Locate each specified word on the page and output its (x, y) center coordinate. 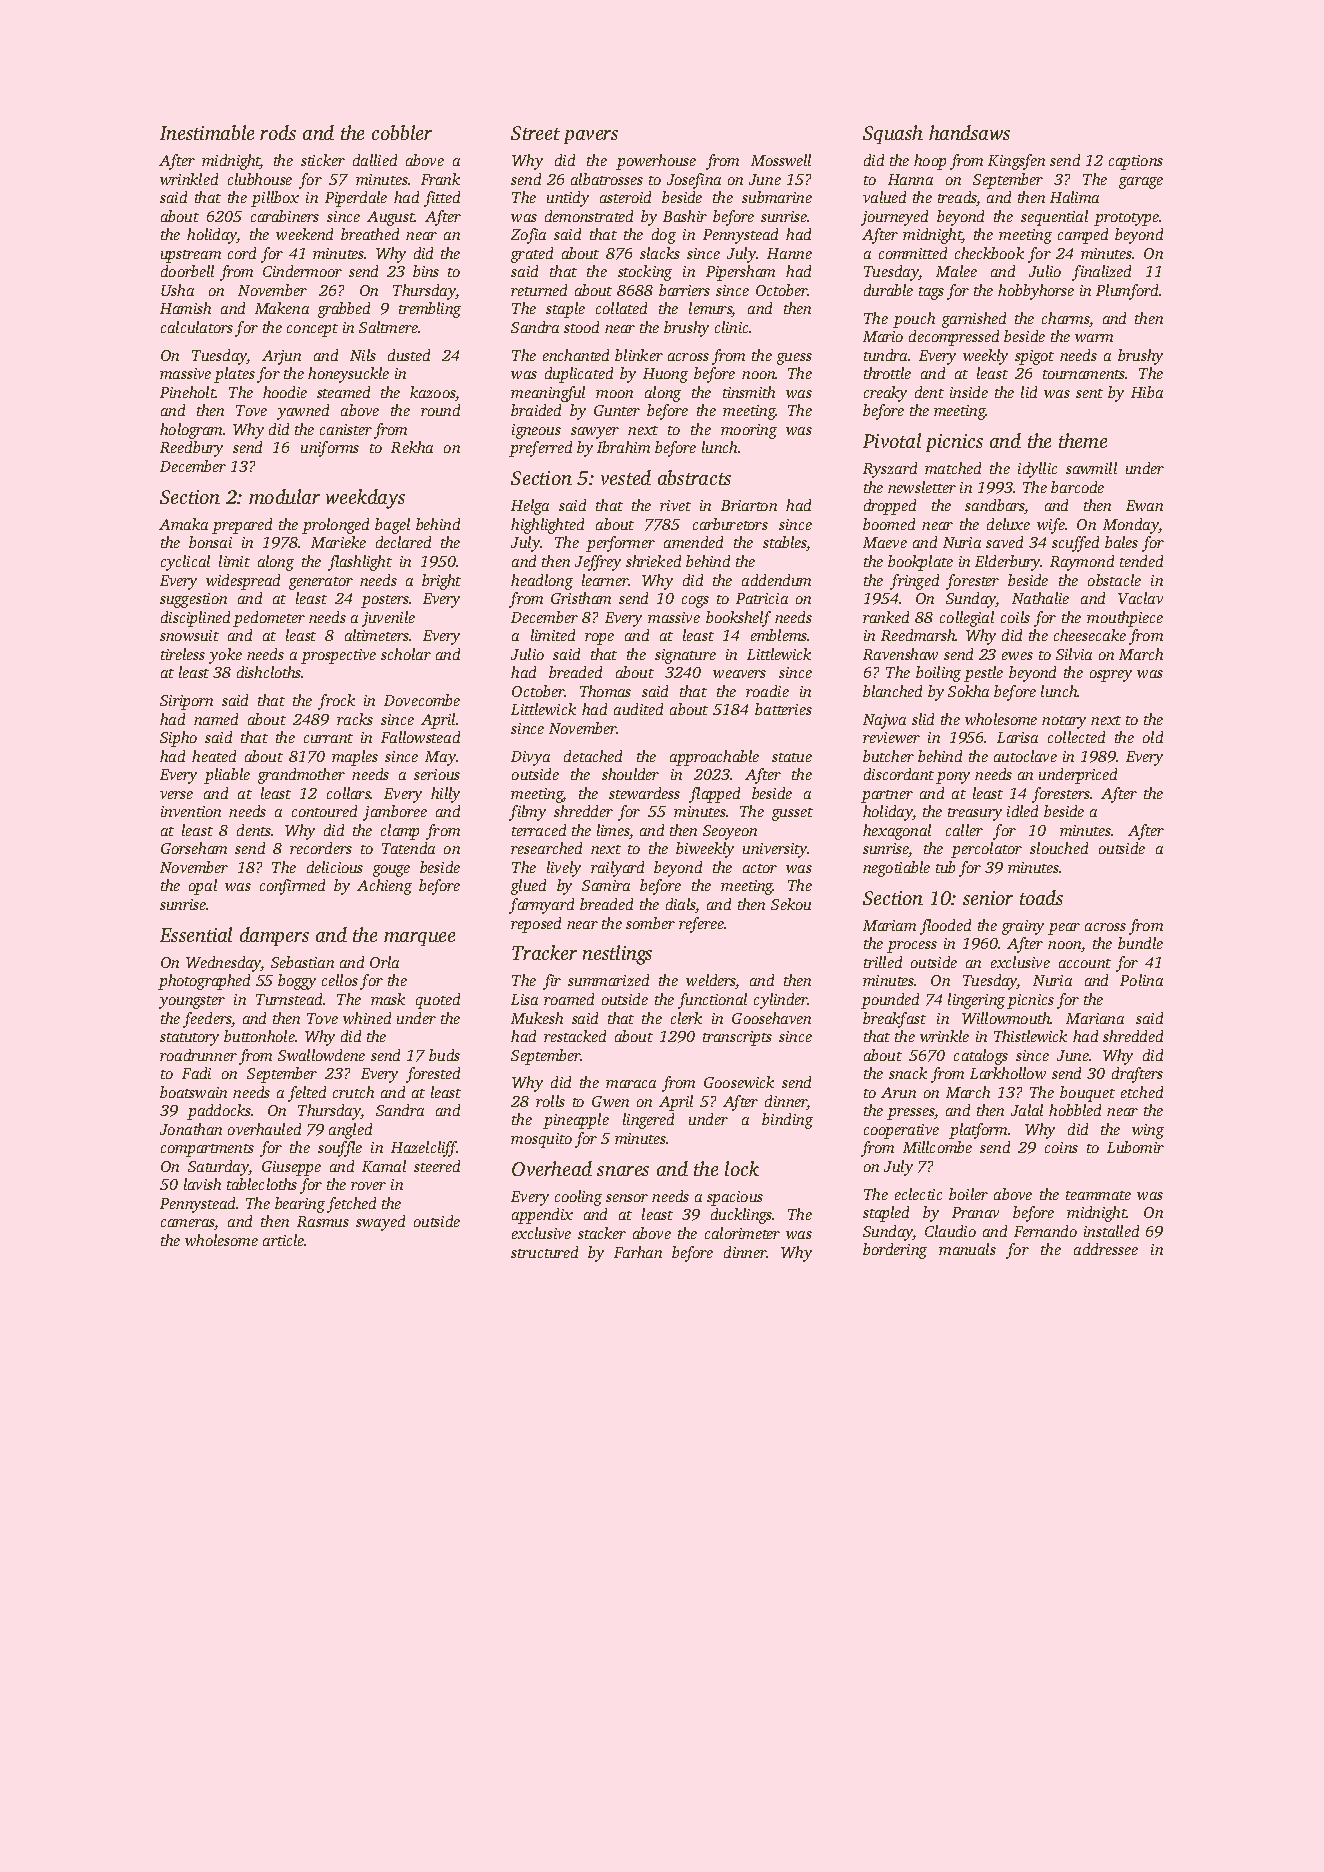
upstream (191, 256)
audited (638, 709)
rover (368, 1186)
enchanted (576, 355)
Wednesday (224, 964)
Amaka (183, 524)
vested (626, 477)
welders (711, 981)
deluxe (1008, 524)
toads (1041, 897)
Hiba (1147, 392)
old (1153, 737)
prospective (338, 656)
